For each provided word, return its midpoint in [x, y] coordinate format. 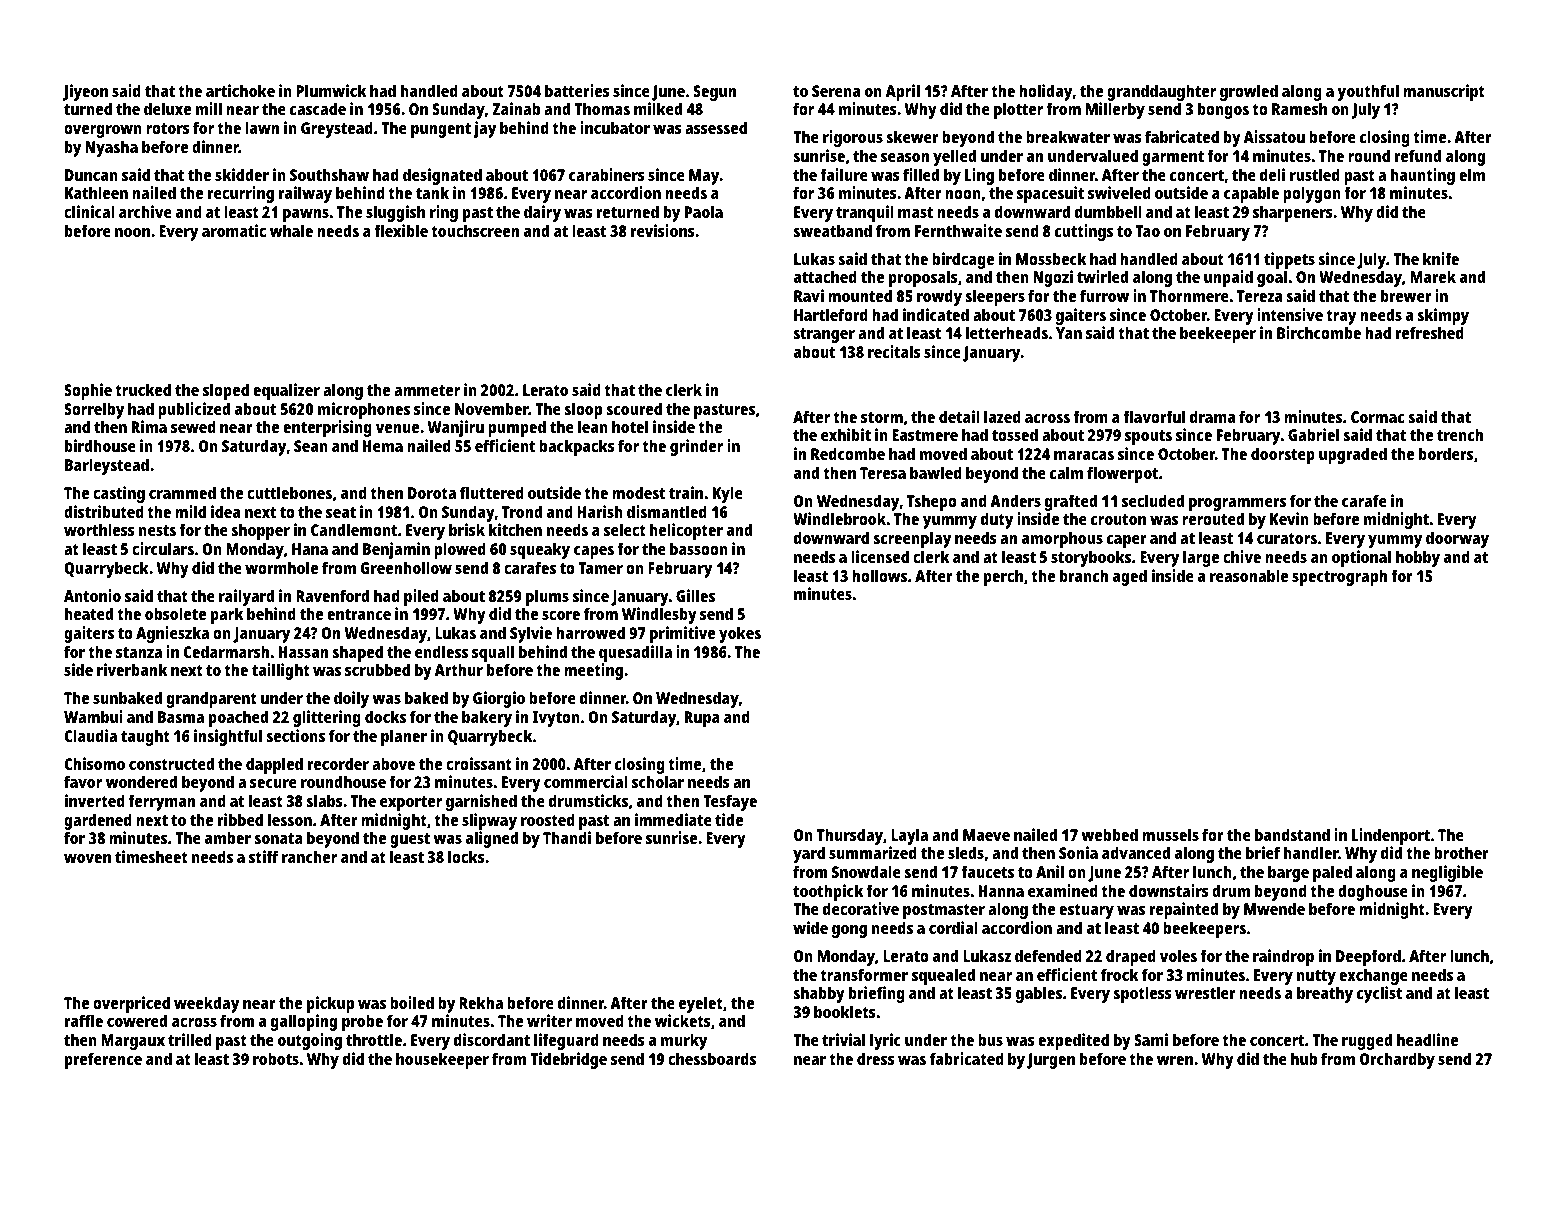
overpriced [131, 1004]
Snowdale [866, 871]
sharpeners [1293, 213]
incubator [615, 127]
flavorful [1154, 416]
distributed [104, 511]
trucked [143, 389]
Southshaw [329, 174]
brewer [1406, 295]
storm [882, 417]
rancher [309, 856]
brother [1461, 852]
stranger [824, 335]
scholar [658, 781]
